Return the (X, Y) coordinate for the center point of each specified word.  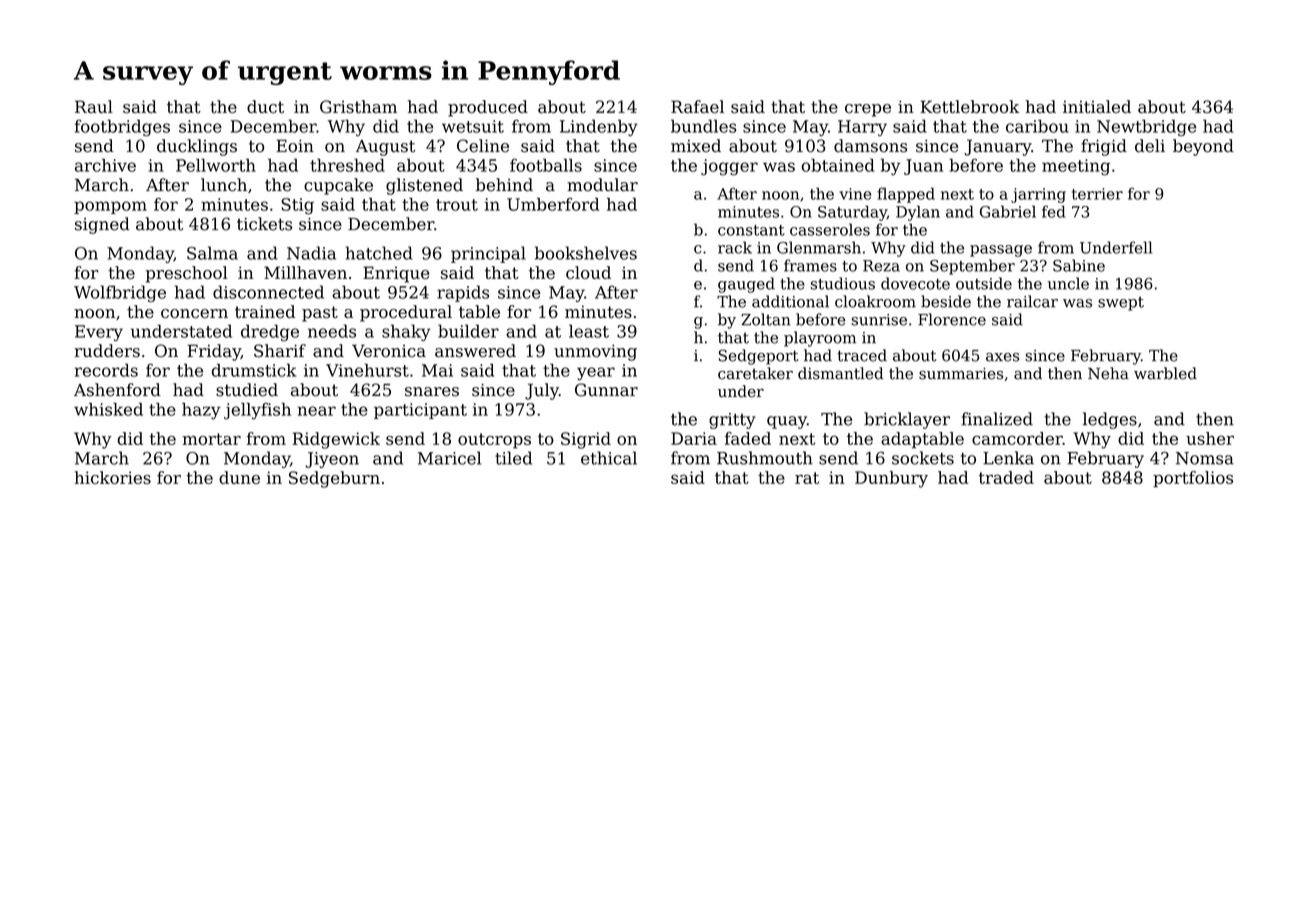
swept (1121, 304)
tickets (264, 224)
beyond (1203, 147)
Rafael (697, 106)
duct (265, 106)
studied (247, 390)
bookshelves (586, 253)
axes (1002, 357)
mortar (211, 439)
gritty (732, 421)
